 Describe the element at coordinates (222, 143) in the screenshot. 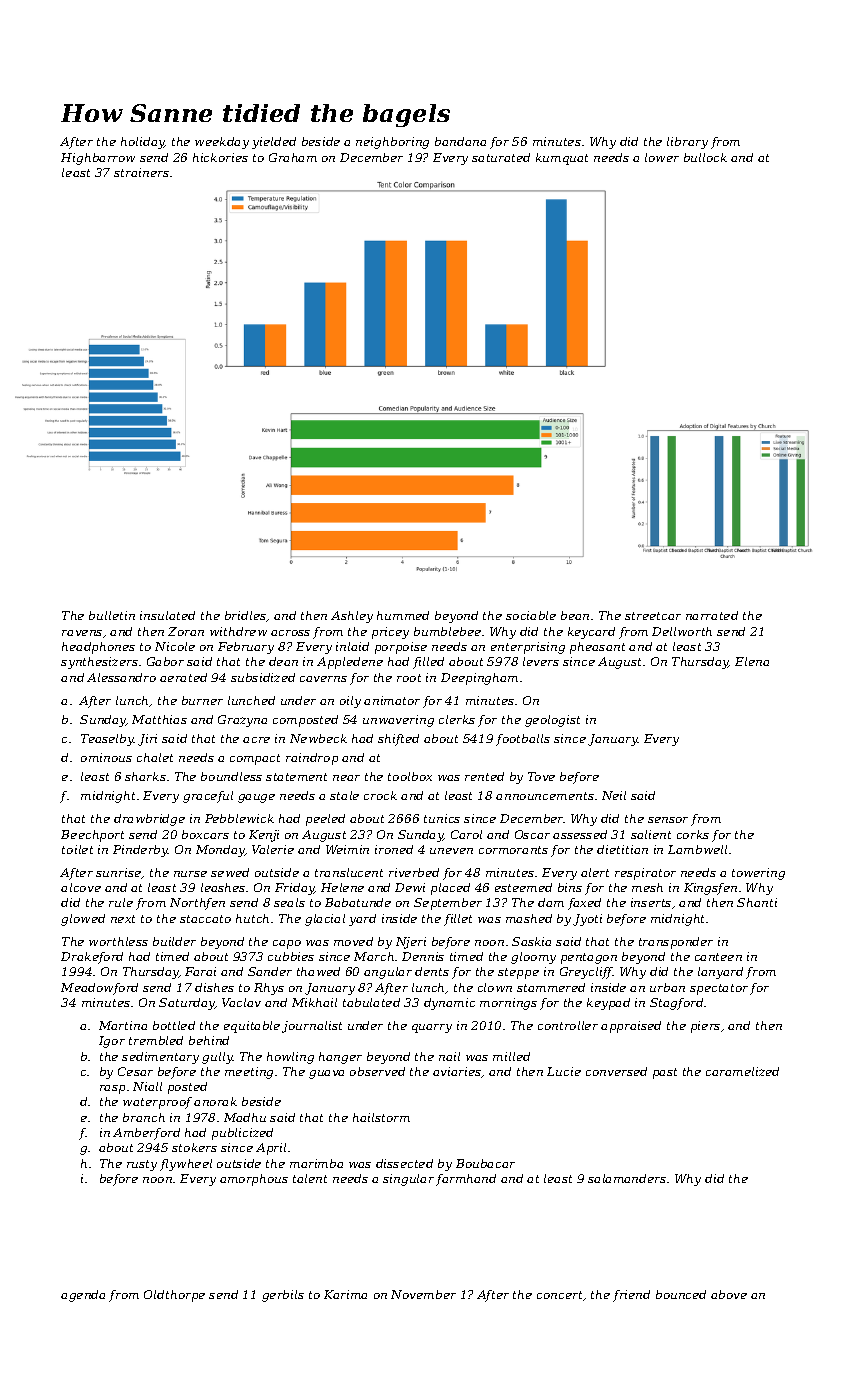

I see `weekday` at that location.
